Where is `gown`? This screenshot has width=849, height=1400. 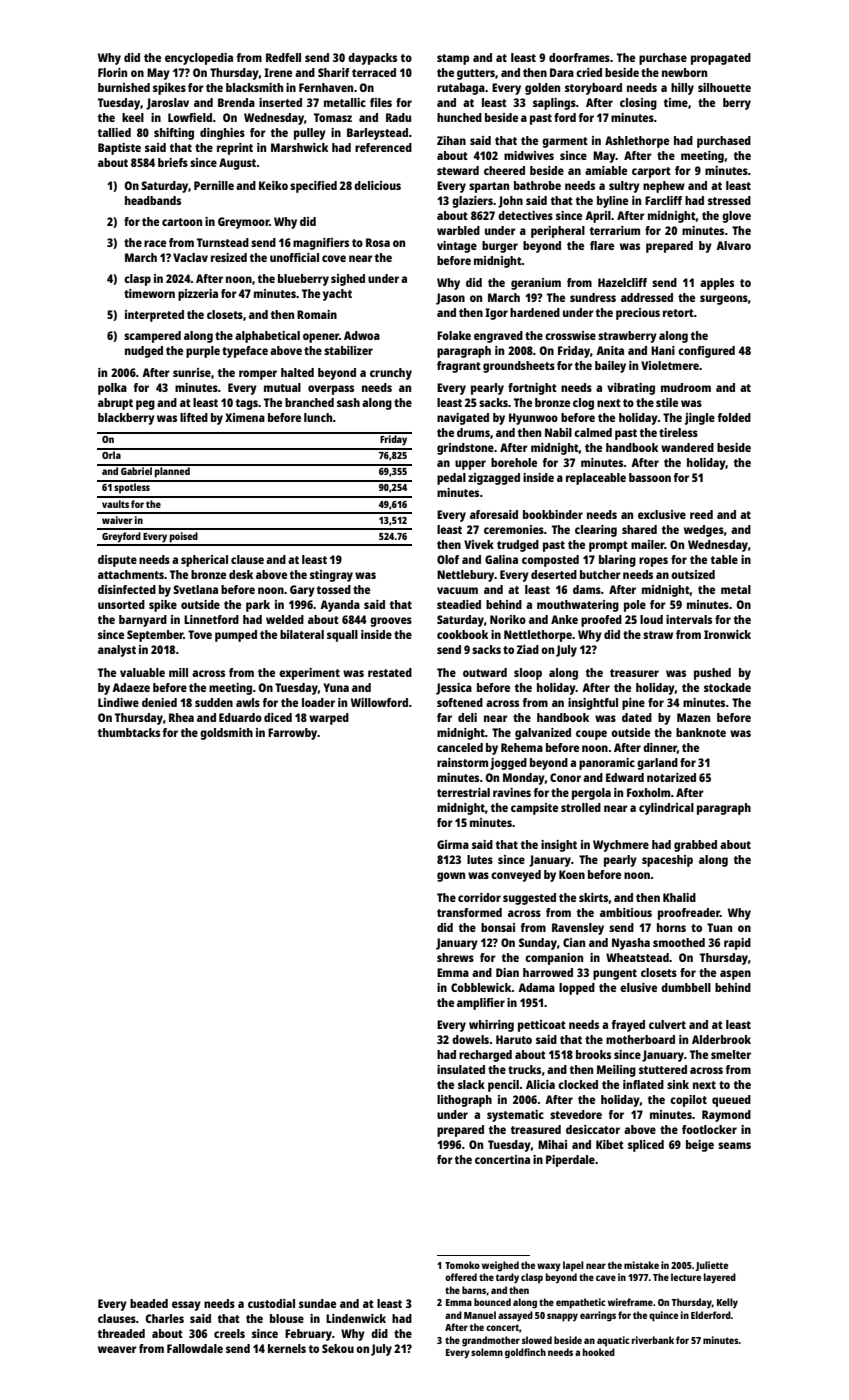
gown is located at coordinates (451, 877).
